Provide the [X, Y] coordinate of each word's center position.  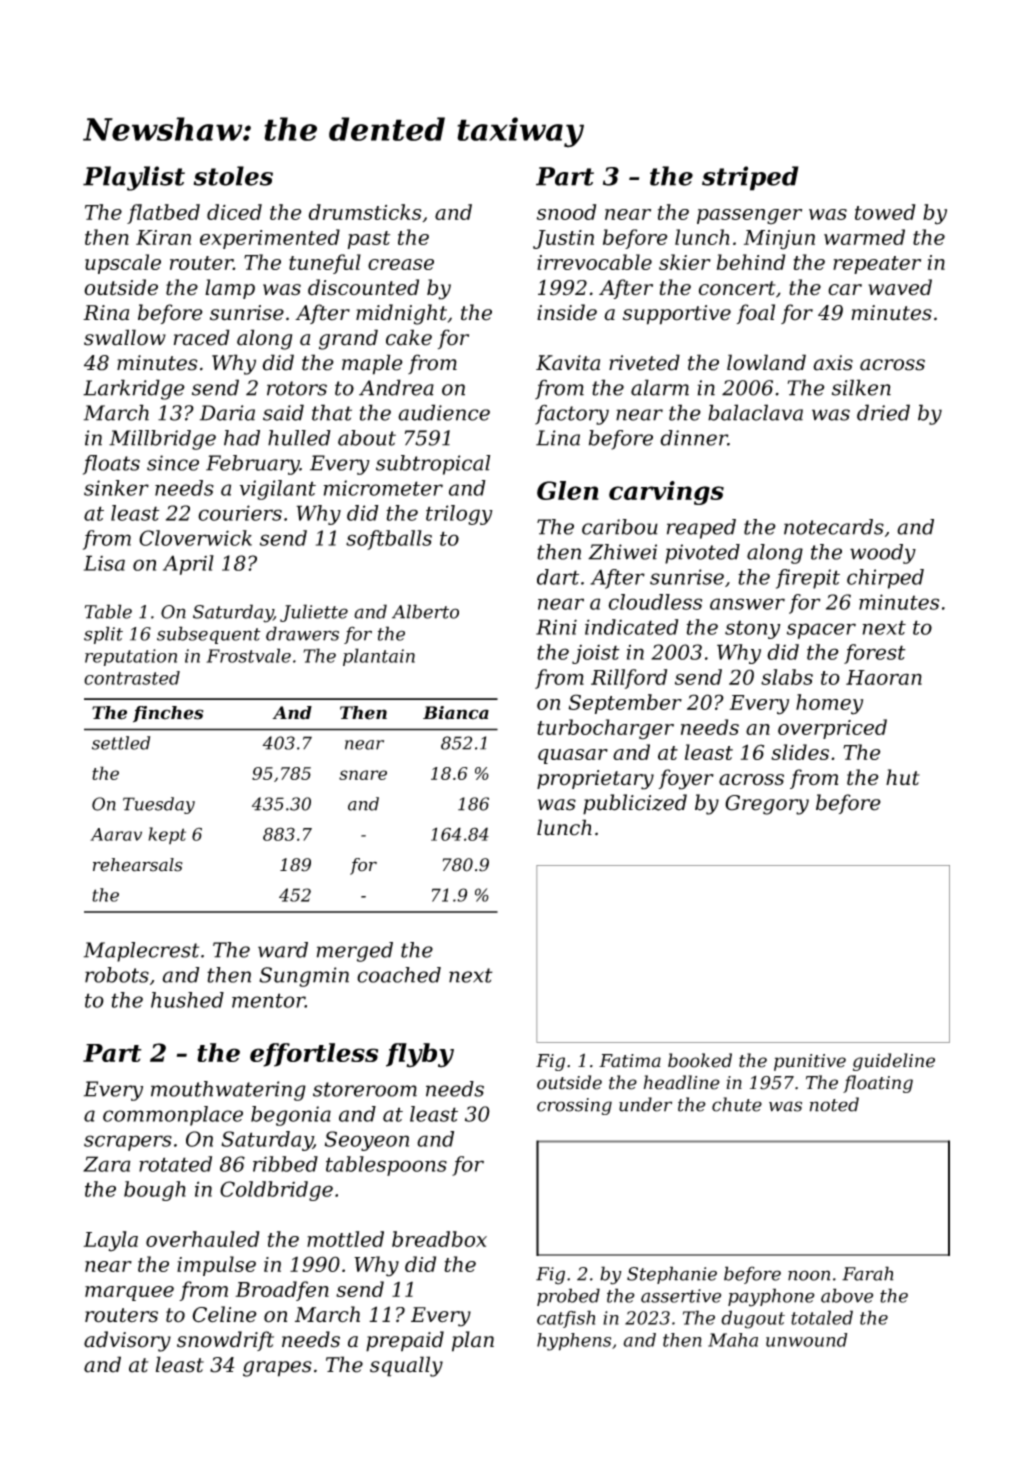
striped [750, 178]
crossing [574, 1106]
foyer [686, 779]
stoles [233, 176]
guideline [894, 1062]
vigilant [278, 490]
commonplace [173, 1116]
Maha [733, 1340]
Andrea [396, 387]
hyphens [574, 1342]
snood [566, 212]
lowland [766, 362]
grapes [277, 1369]
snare [363, 775]
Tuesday [159, 805]
